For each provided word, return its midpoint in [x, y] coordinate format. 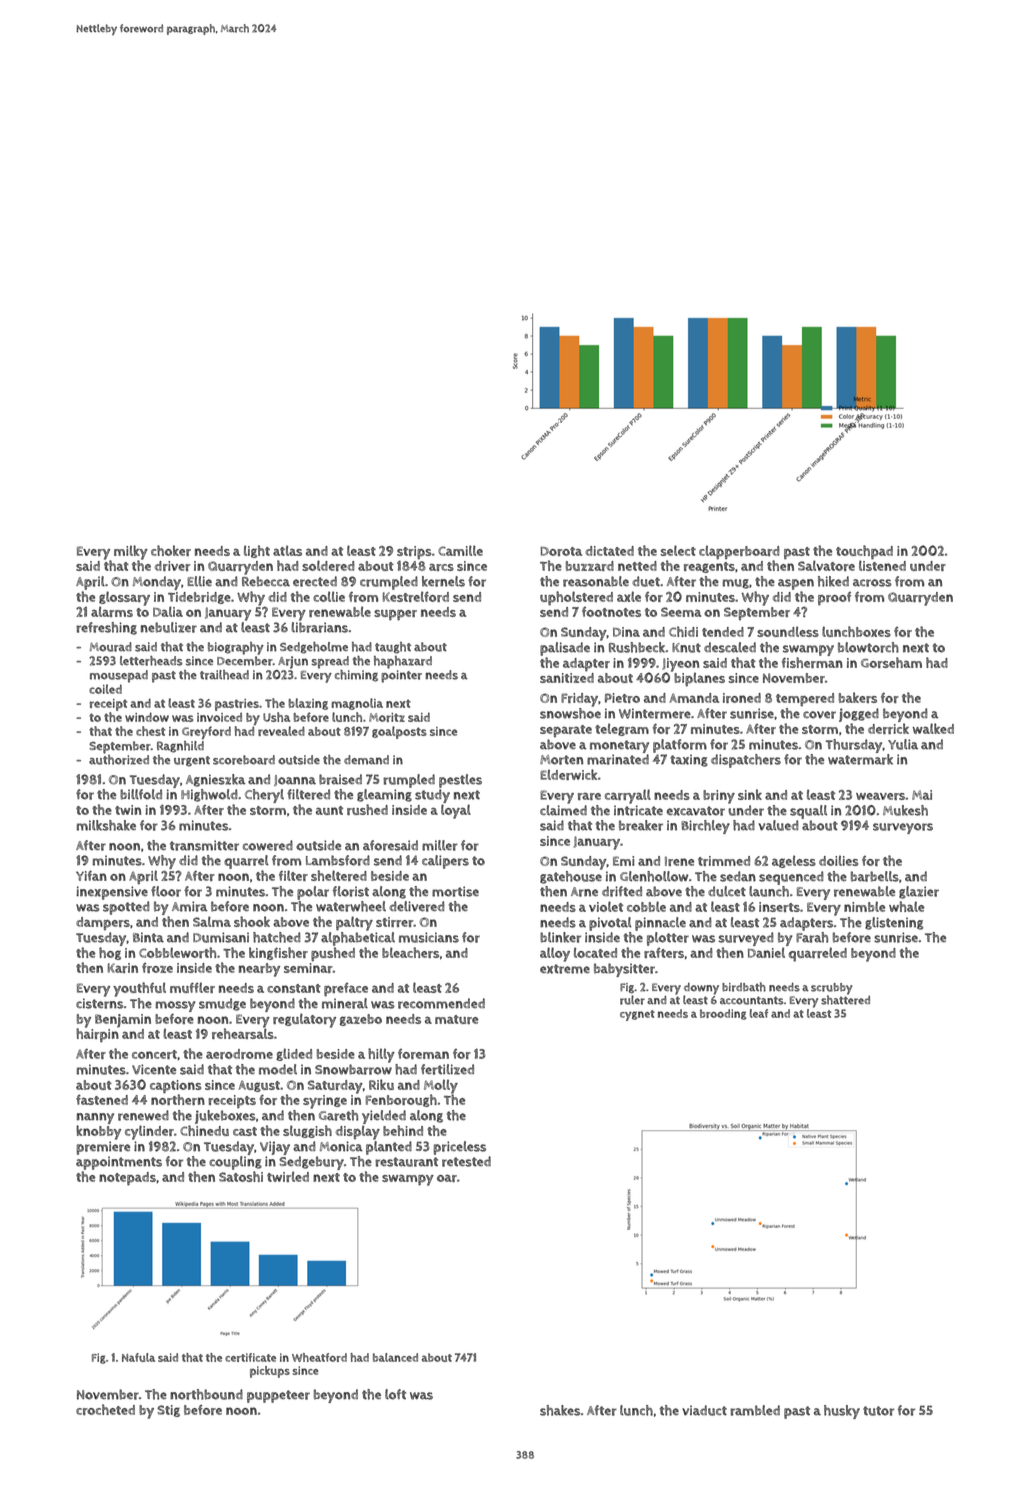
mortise [455, 891]
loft [395, 1394]
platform [680, 746]
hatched [277, 937]
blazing [308, 704]
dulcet [727, 891]
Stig [168, 1411]
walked [933, 728]
